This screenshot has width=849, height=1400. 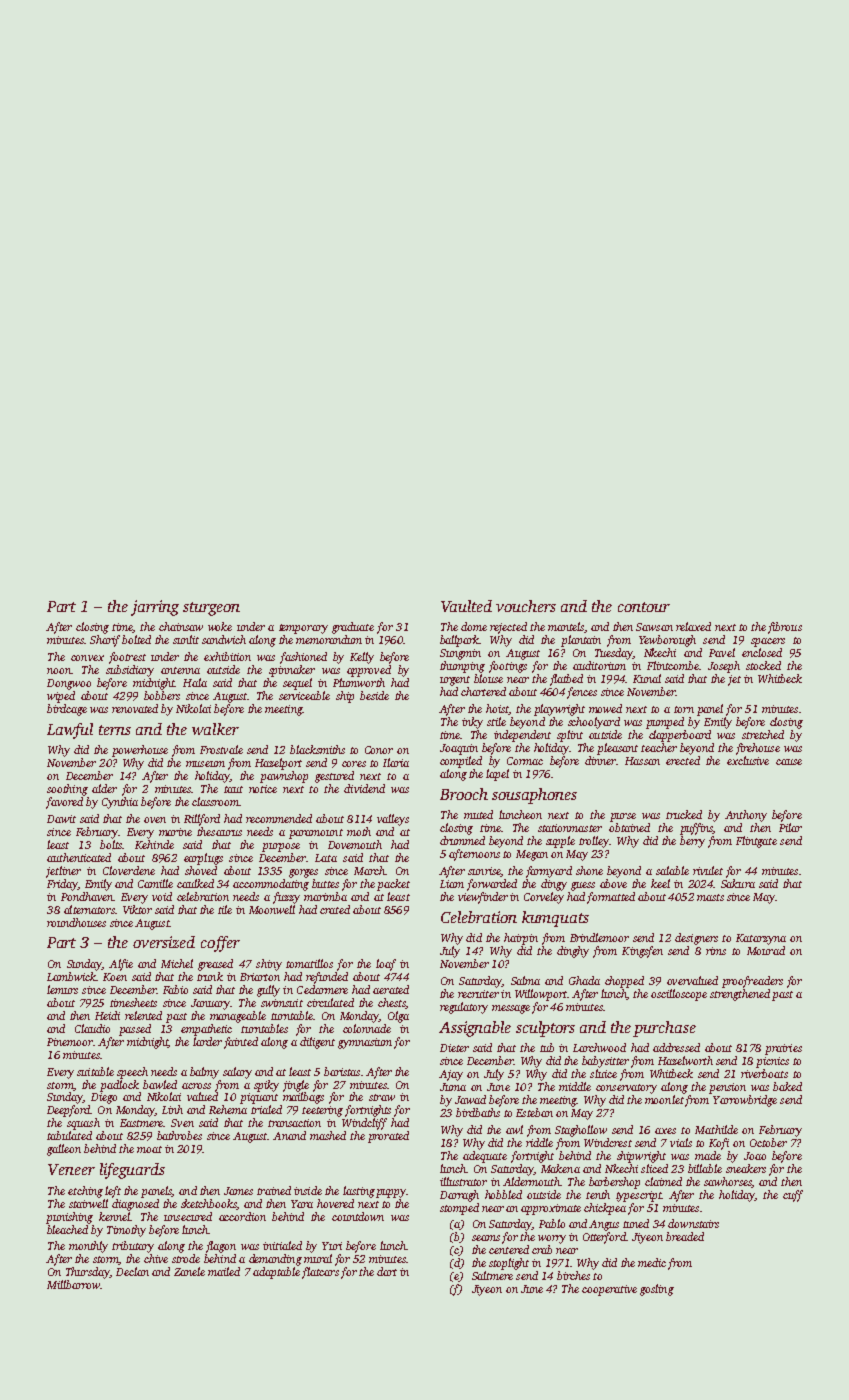 I want to click on Diego, so click(x=104, y=1098).
